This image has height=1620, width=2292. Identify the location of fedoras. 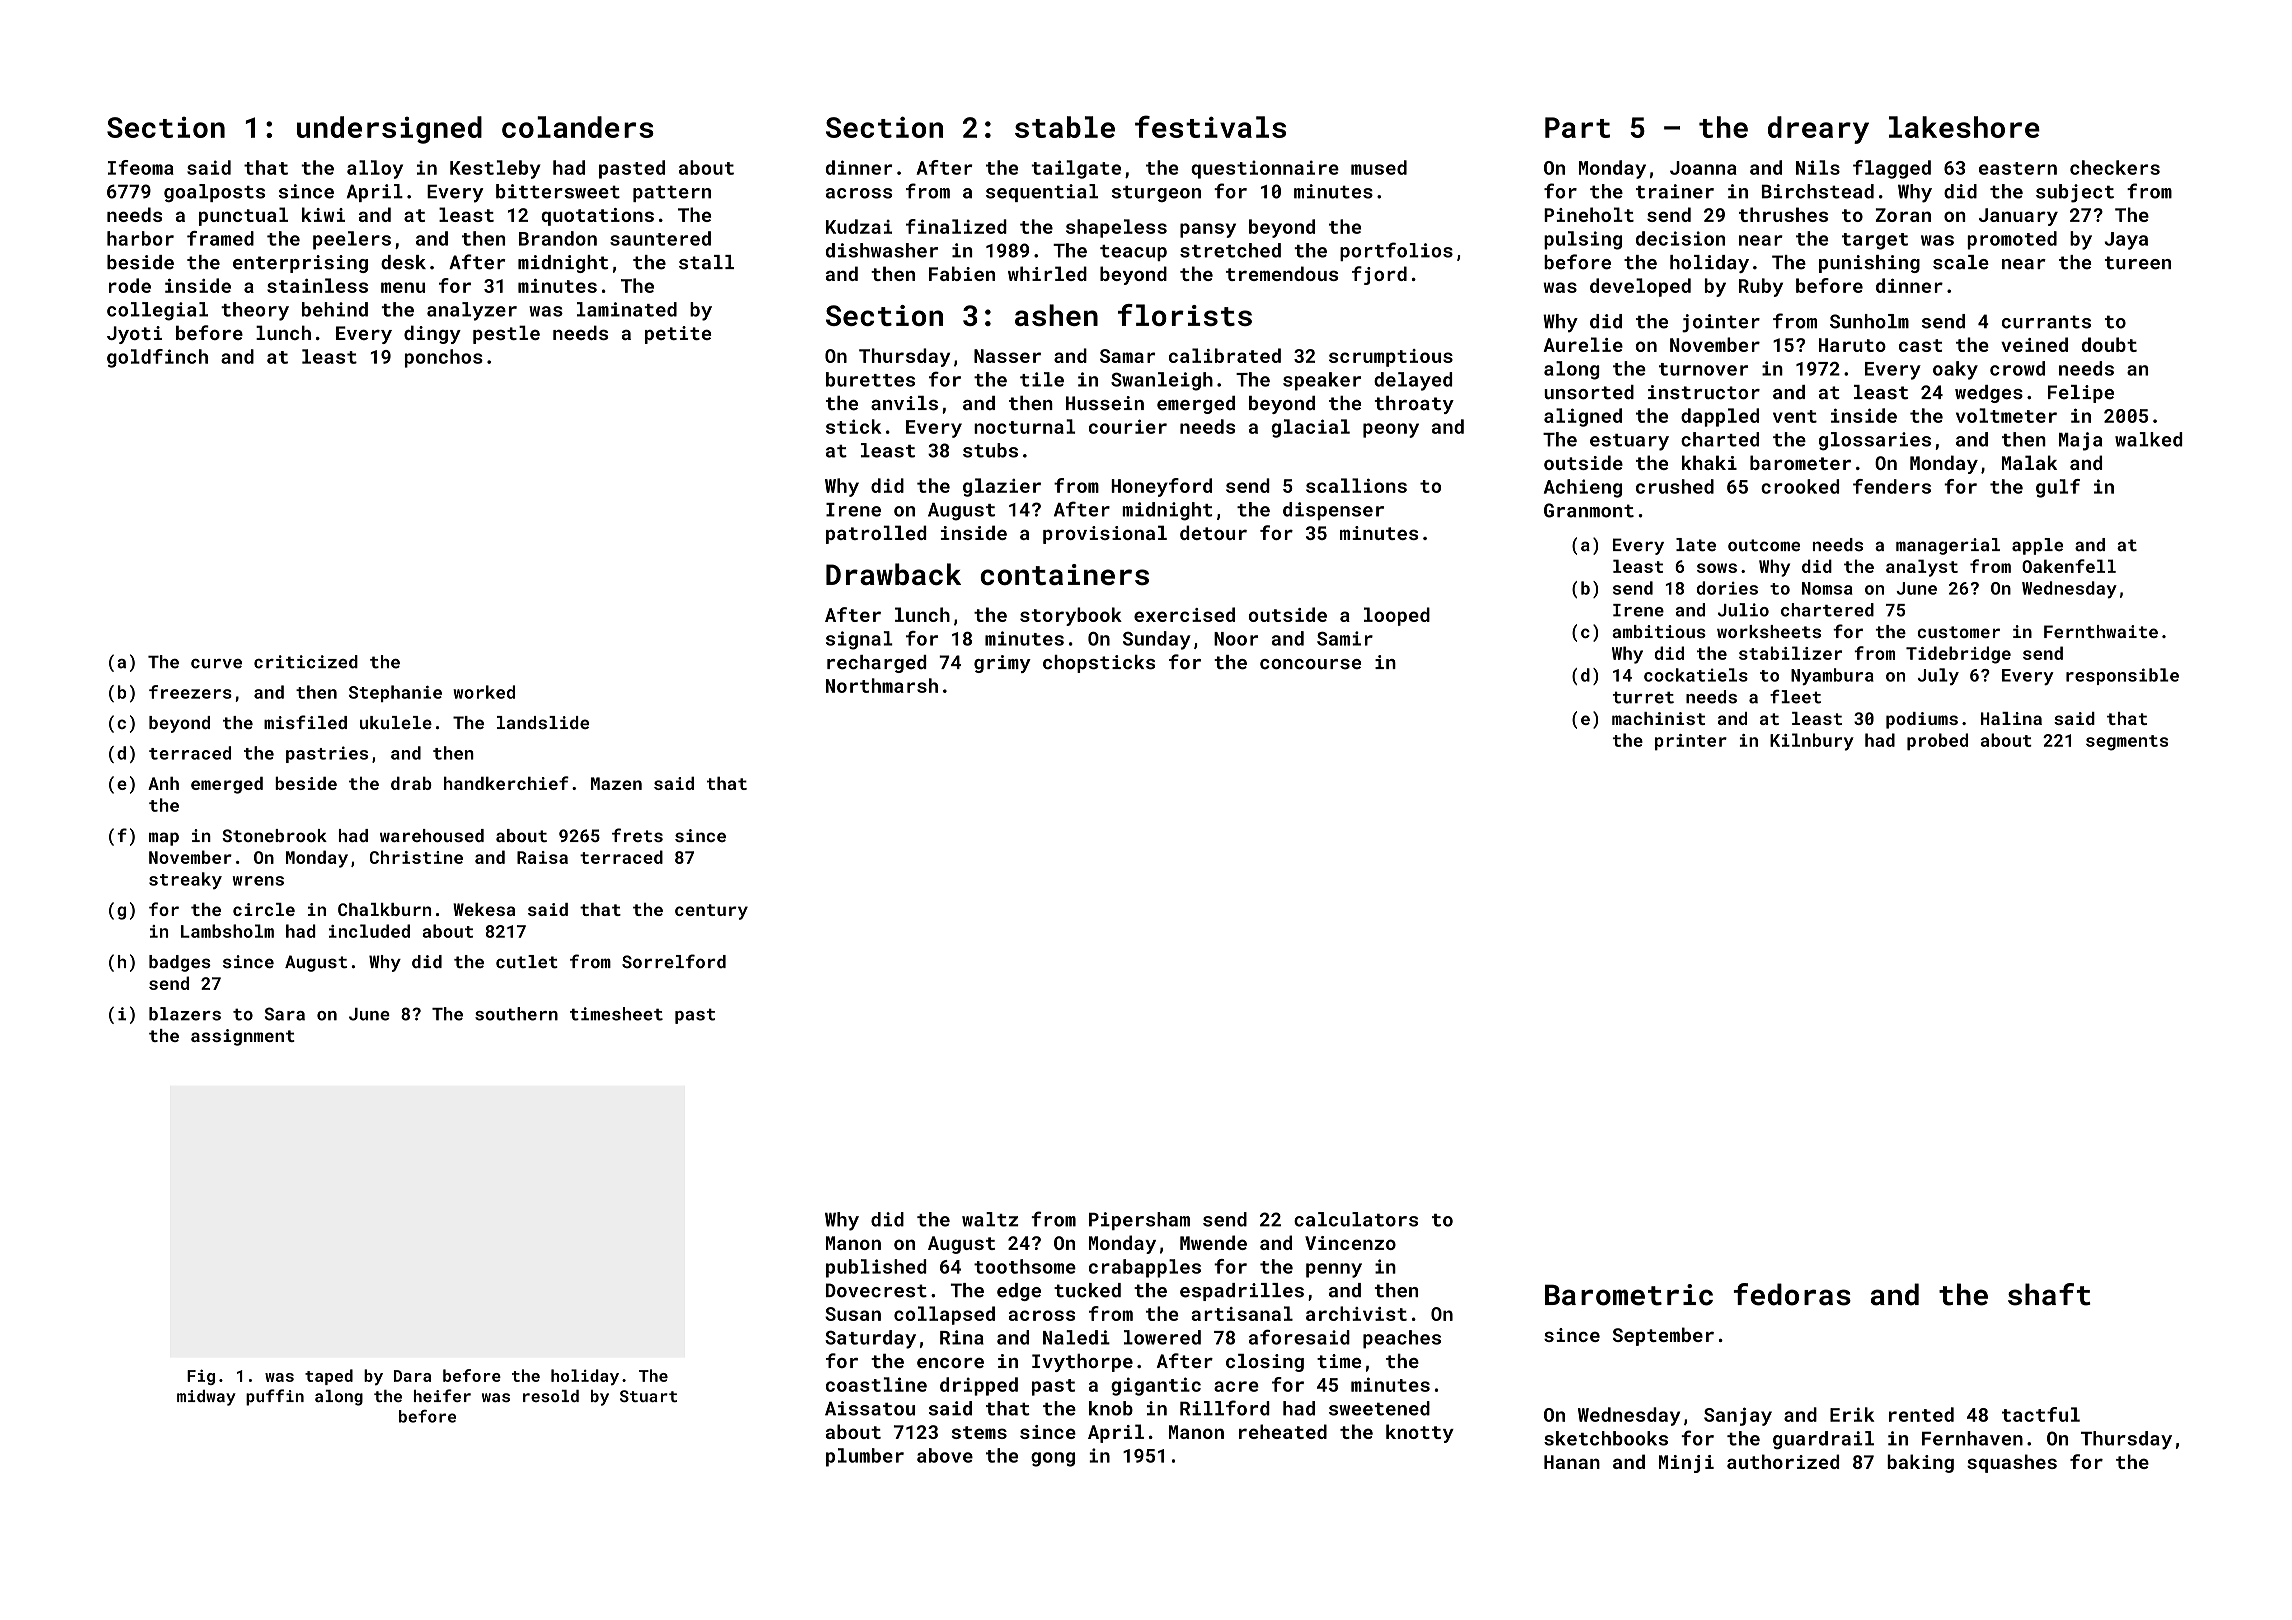
(1792, 1294).
